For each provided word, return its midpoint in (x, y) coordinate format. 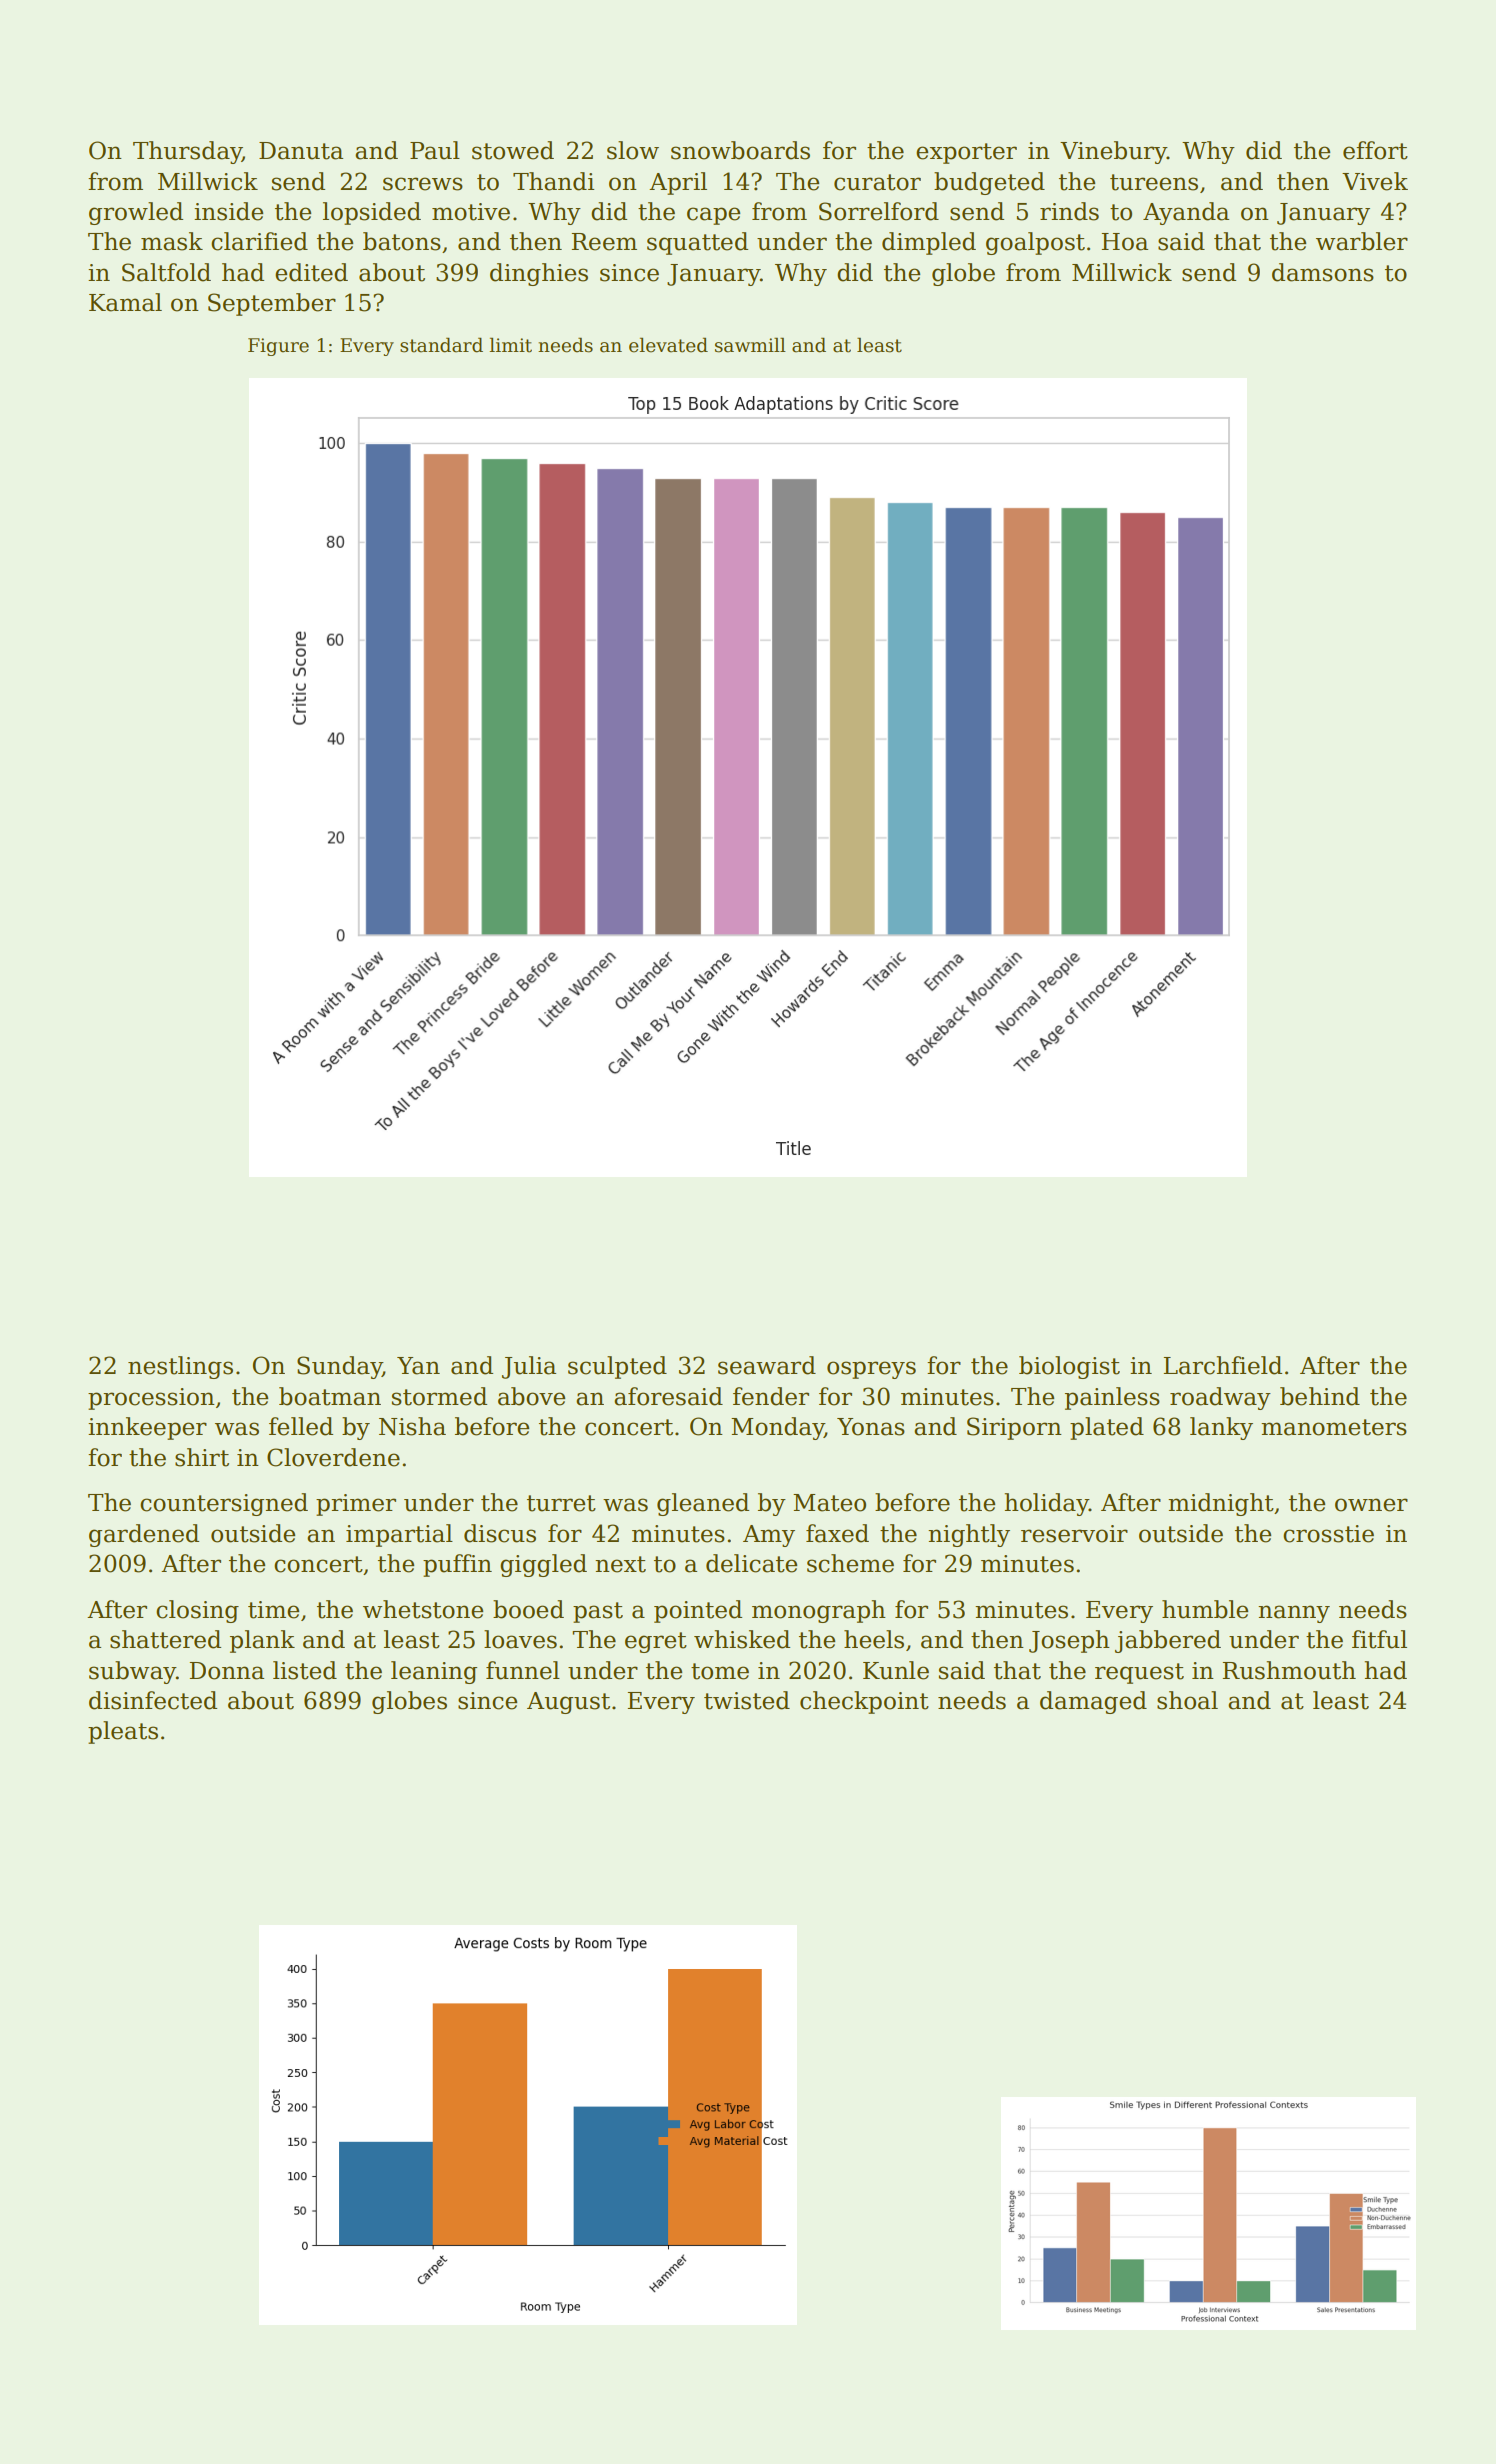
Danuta (301, 151)
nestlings (180, 1367)
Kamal (125, 302)
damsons (1323, 272)
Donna (227, 1671)
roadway (1220, 1398)
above (531, 1396)
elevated (668, 345)
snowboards (740, 150)
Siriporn (1014, 1428)
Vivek (1375, 181)
